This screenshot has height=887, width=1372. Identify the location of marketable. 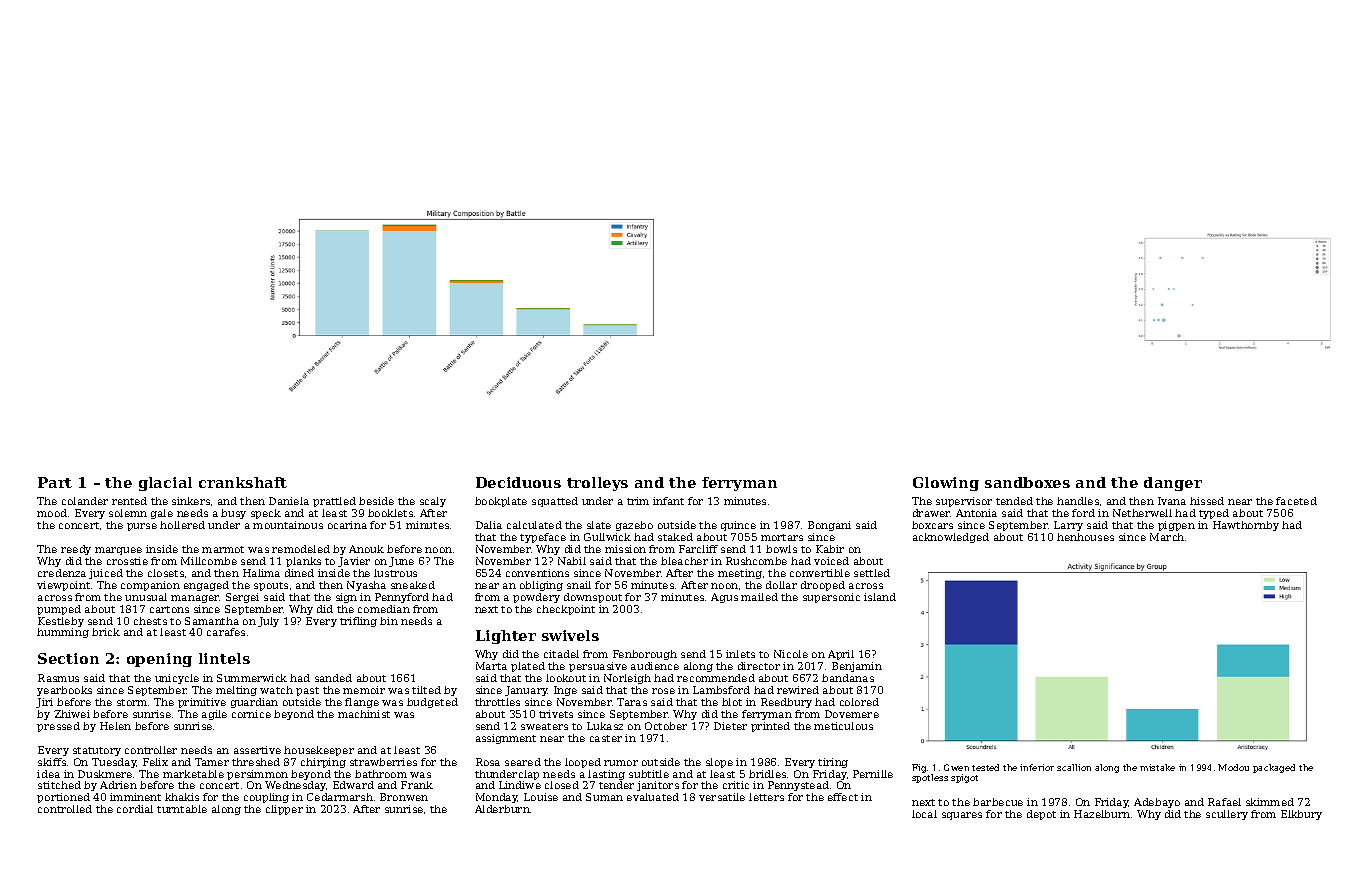
(193, 774).
